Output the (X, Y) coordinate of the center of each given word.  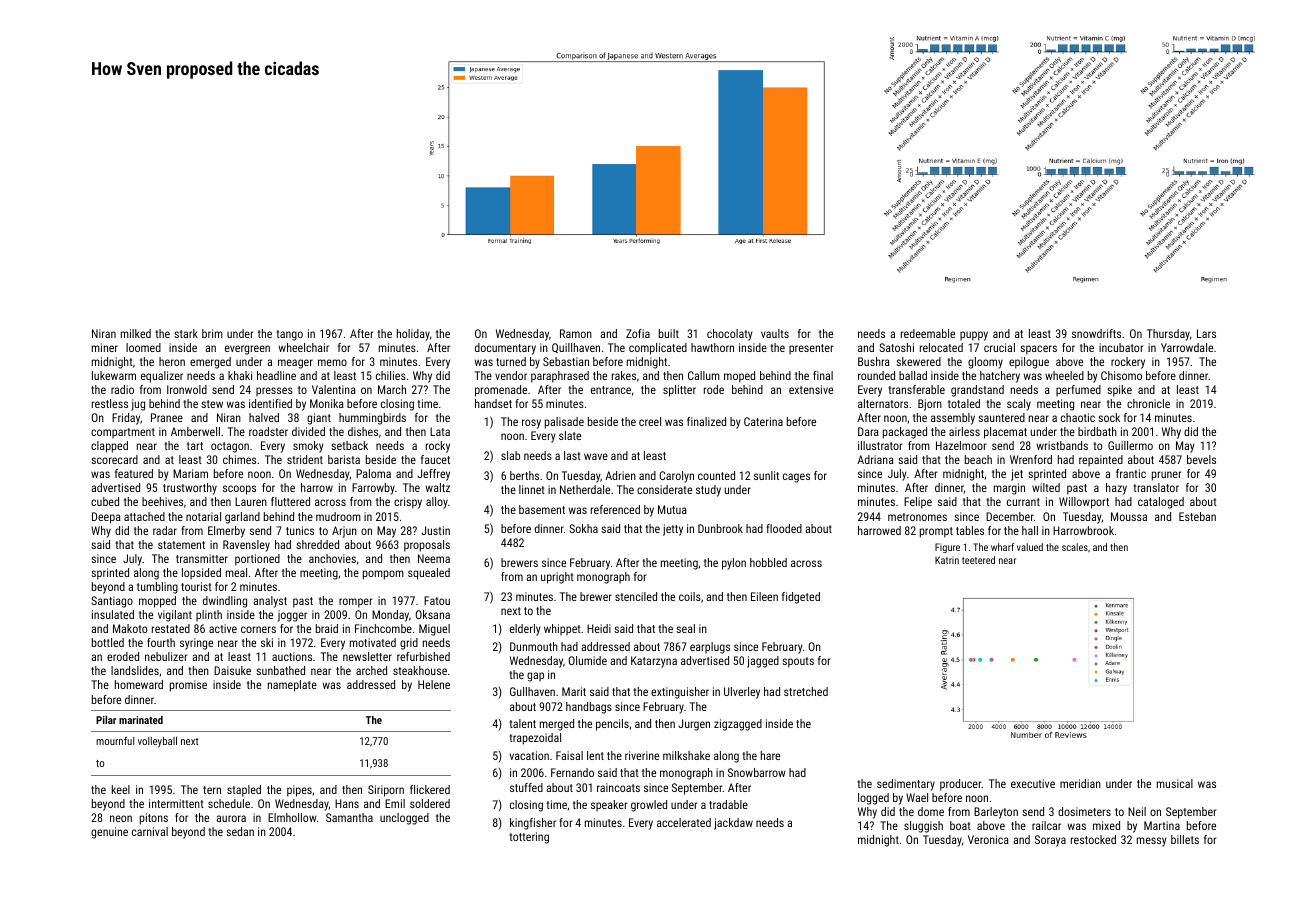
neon (121, 818)
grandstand (977, 391)
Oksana (432, 614)
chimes (239, 459)
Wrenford (1031, 459)
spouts (798, 662)
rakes (624, 375)
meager (295, 364)
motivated (373, 642)
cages (796, 478)
